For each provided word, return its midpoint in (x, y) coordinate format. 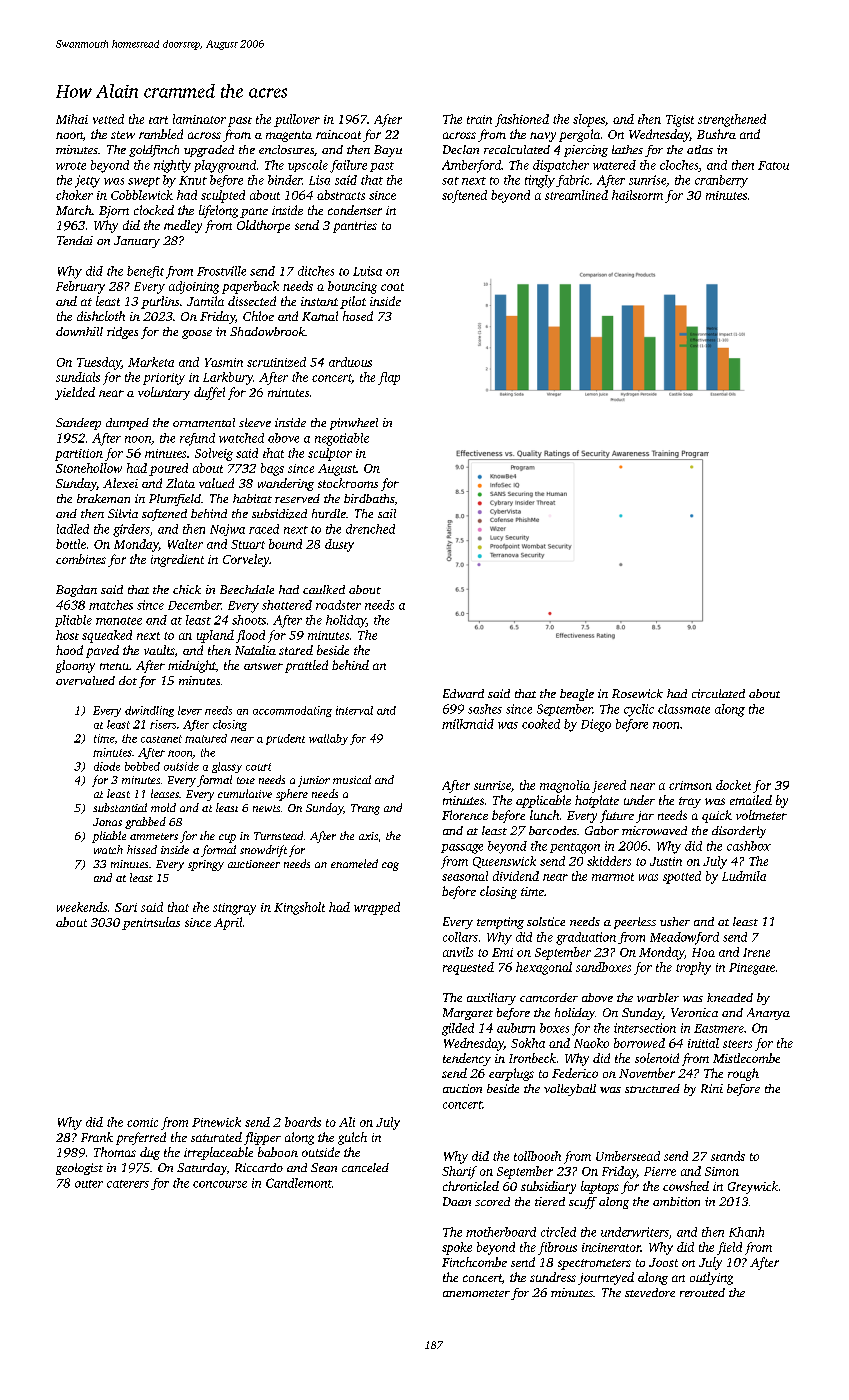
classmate (684, 709)
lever (190, 710)
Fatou (773, 165)
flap (389, 378)
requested (468, 968)
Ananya (768, 1014)
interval (354, 710)
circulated (718, 693)
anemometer (476, 1293)
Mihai (72, 119)
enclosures (286, 149)
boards (303, 1122)
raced (264, 529)
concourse (220, 1184)
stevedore (650, 1292)
